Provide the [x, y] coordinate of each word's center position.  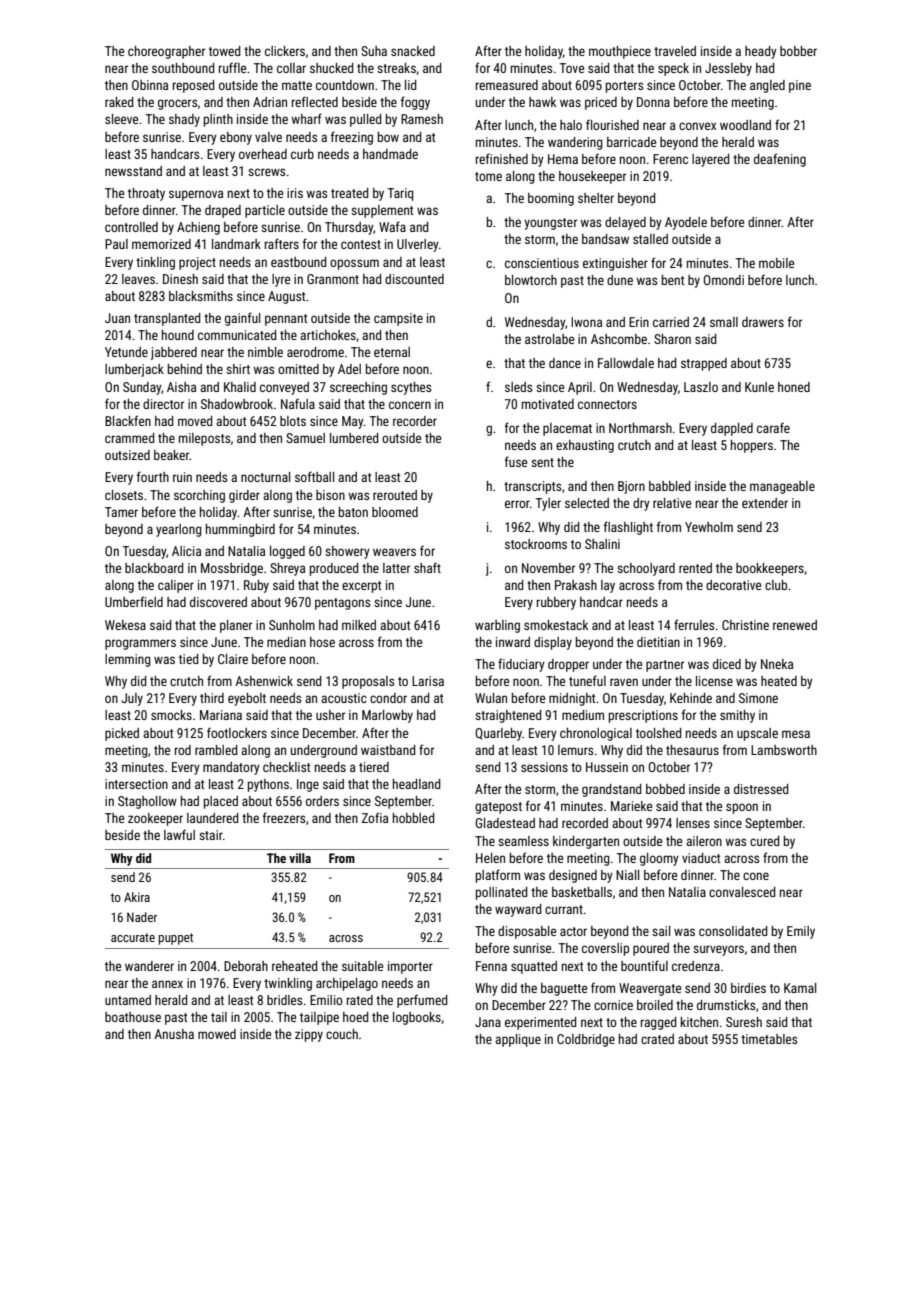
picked [122, 734]
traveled [675, 51]
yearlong [179, 530]
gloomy [659, 859]
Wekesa [125, 625]
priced [601, 103]
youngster [550, 224]
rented [695, 568]
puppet [175, 939]
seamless [523, 841]
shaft [427, 567]
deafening [780, 160]
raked [119, 102]
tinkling [155, 263]
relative [672, 503]
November [548, 568]
